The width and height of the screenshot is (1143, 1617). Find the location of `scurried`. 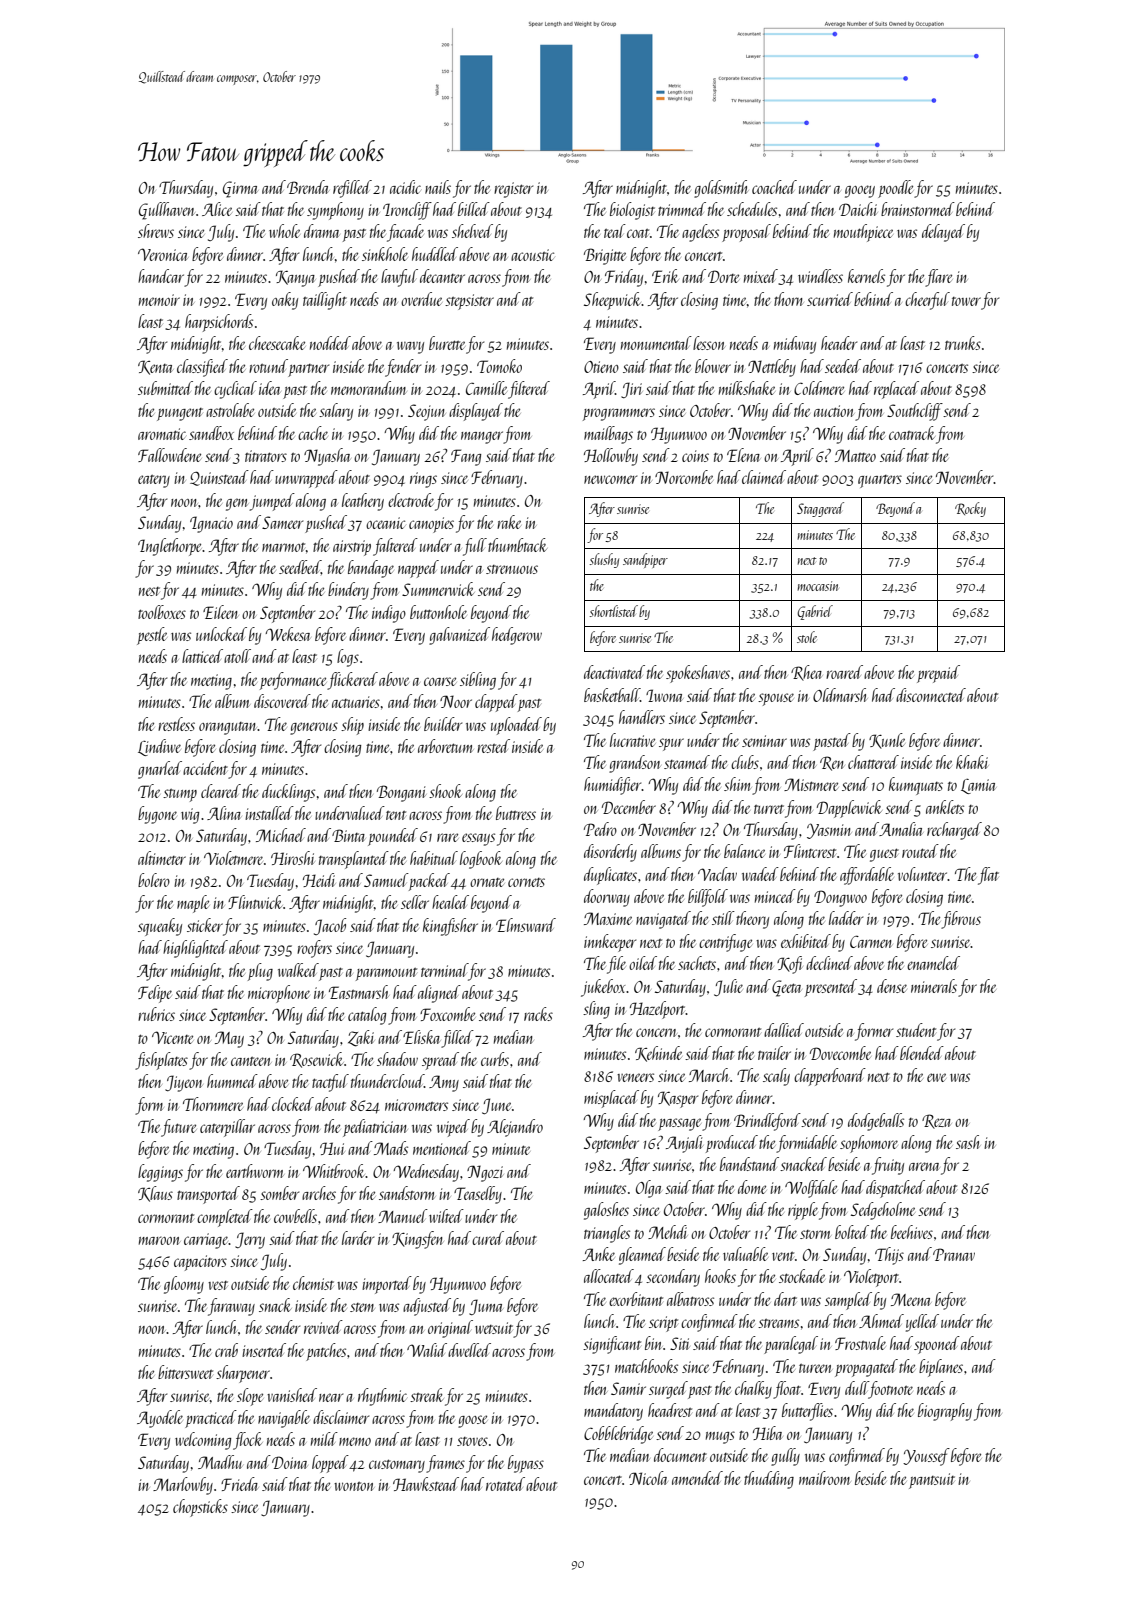

scurried is located at coordinates (830, 299).
